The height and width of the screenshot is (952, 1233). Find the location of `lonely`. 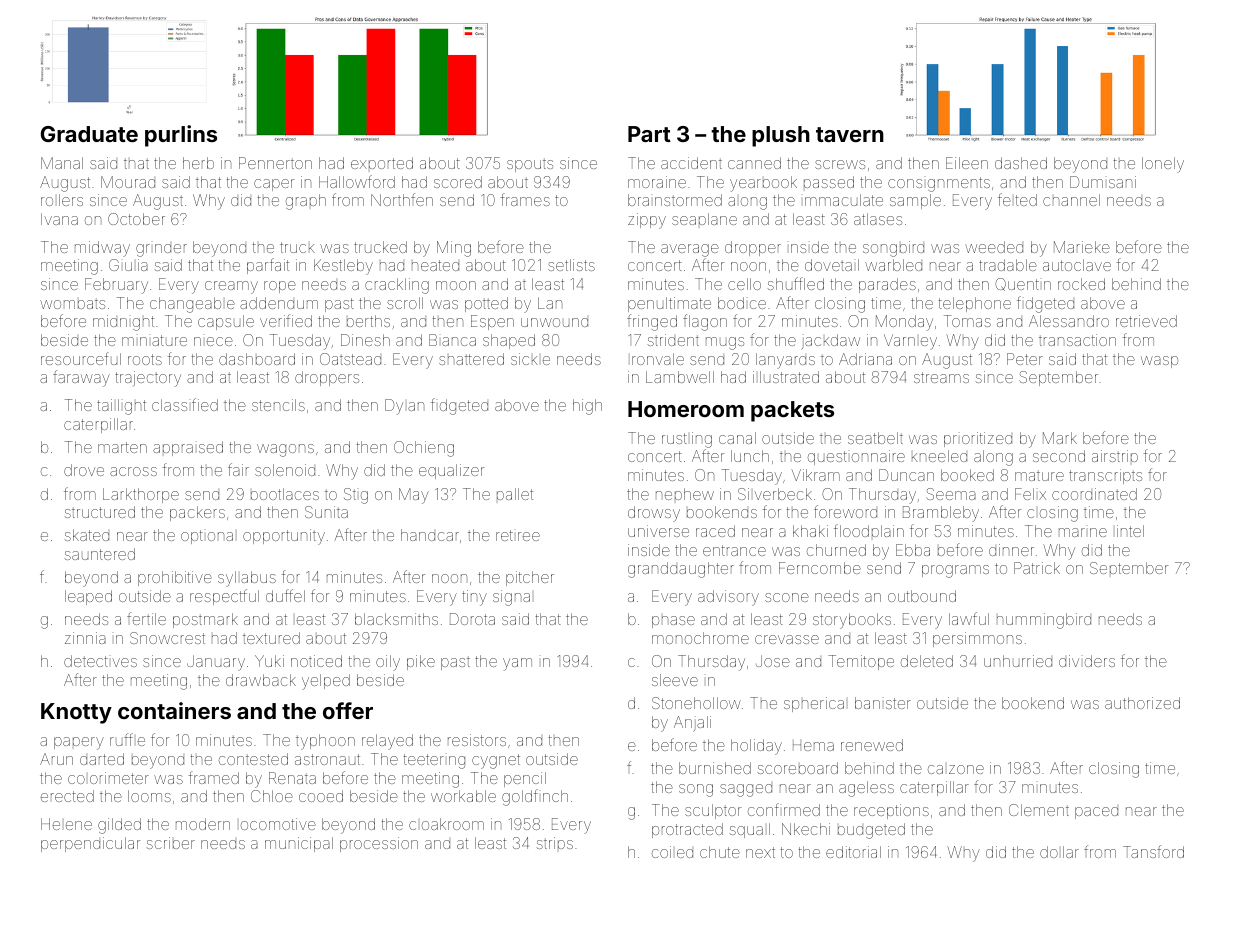

lonely is located at coordinates (1163, 165).
